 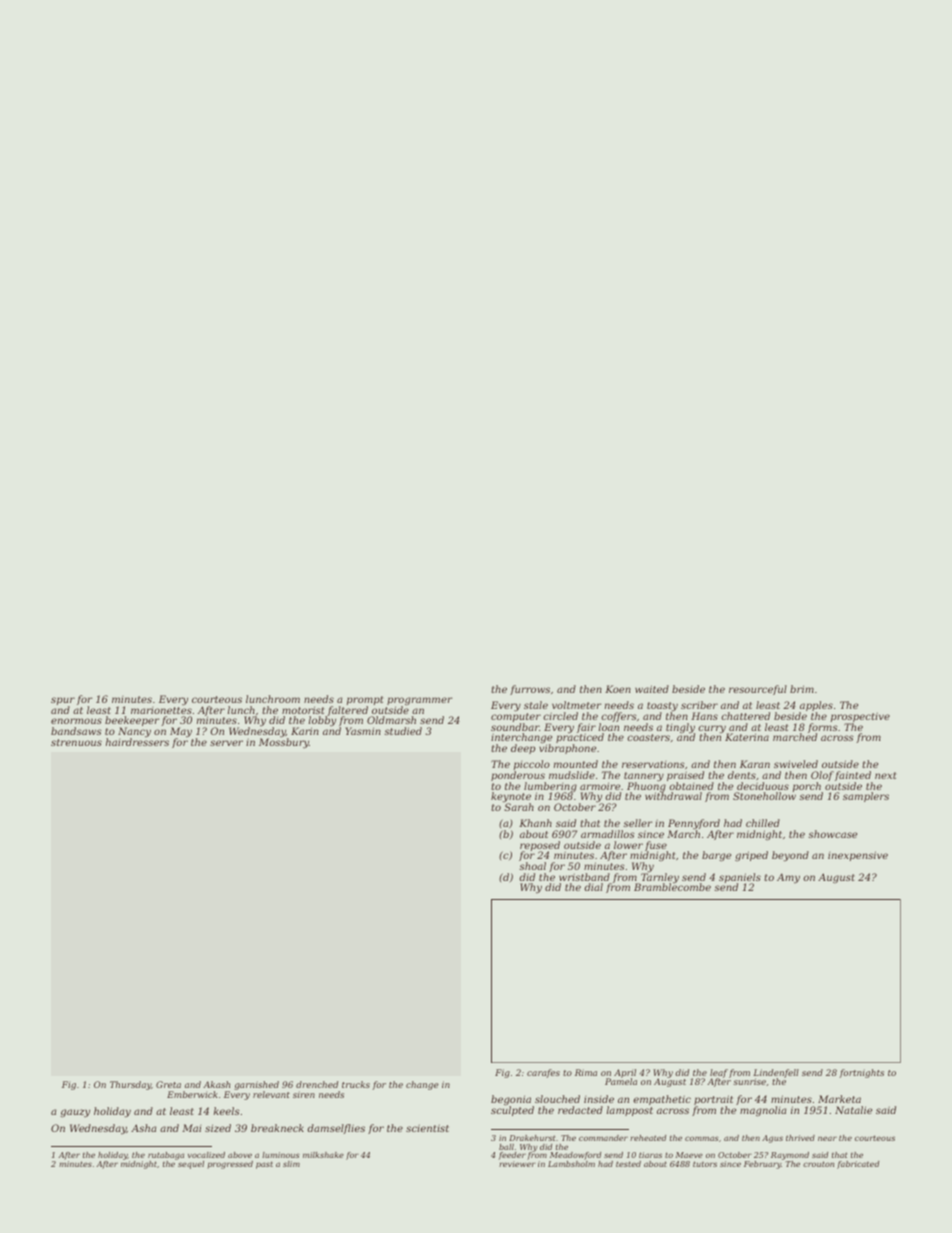 What do you see at coordinates (130, 1085) in the page?
I see `Thursday` at bounding box center [130, 1085].
